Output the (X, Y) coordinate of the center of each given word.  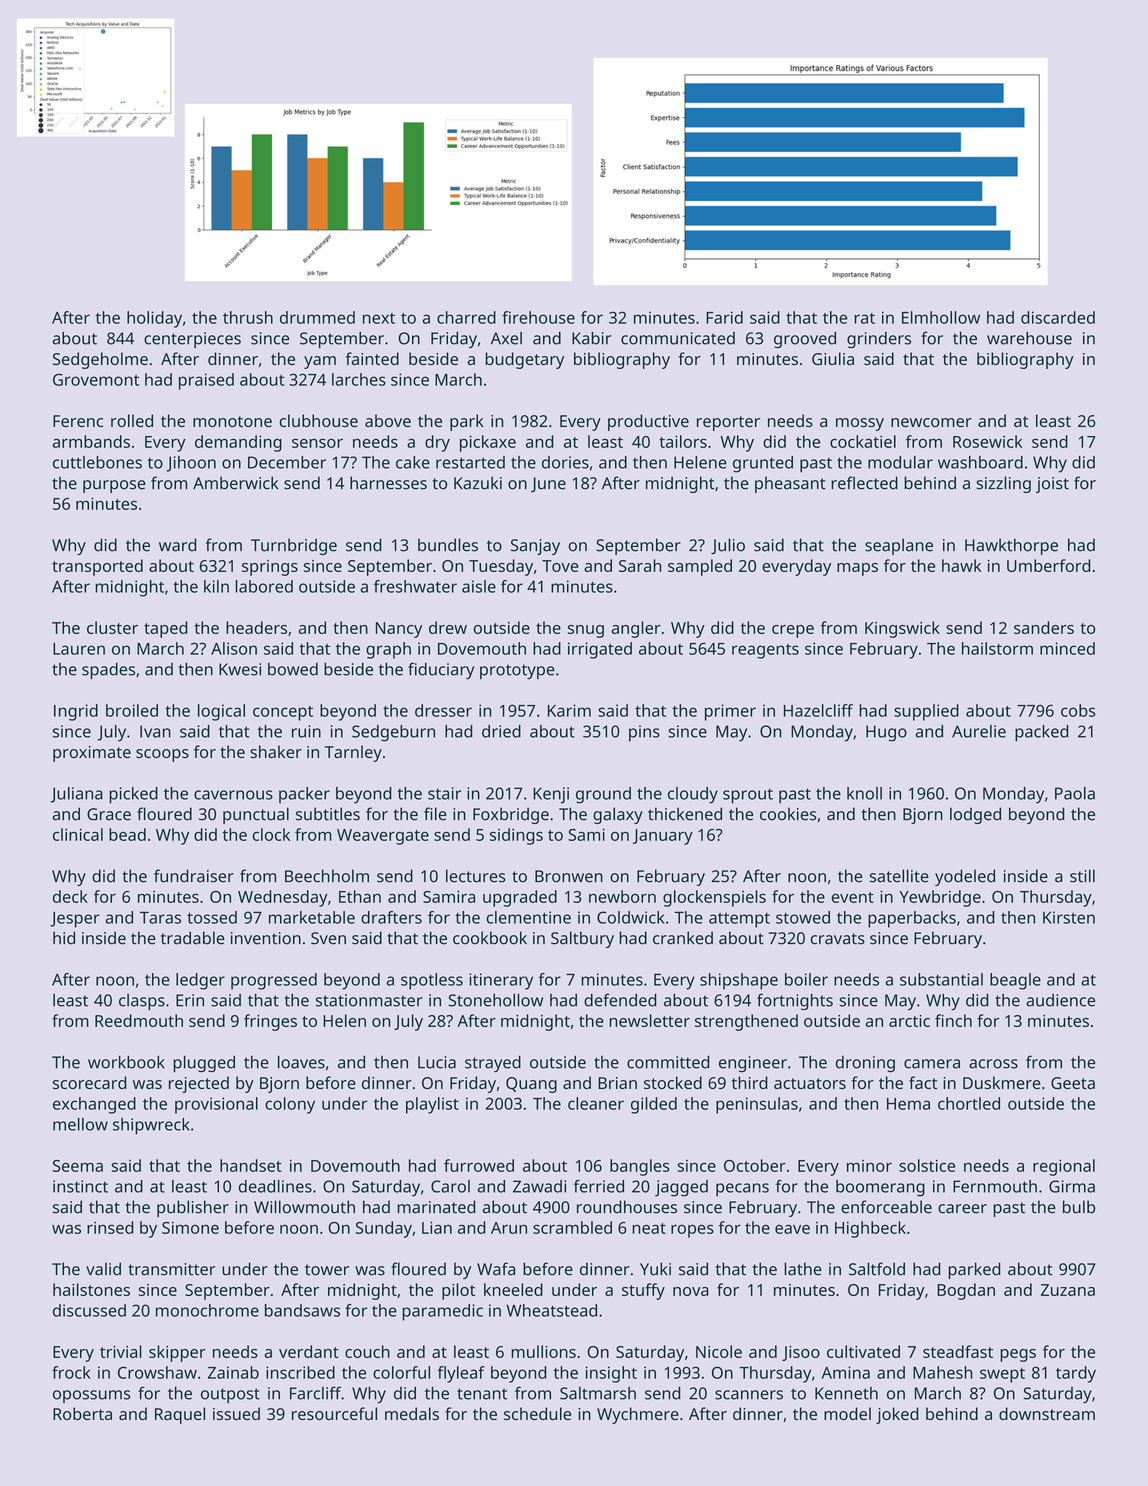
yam (320, 362)
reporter (728, 423)
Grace (109, 814)
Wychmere (638, 1415)
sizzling (1003, 484)
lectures (476, 876)
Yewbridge (940, 898)
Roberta (82, 1413)
